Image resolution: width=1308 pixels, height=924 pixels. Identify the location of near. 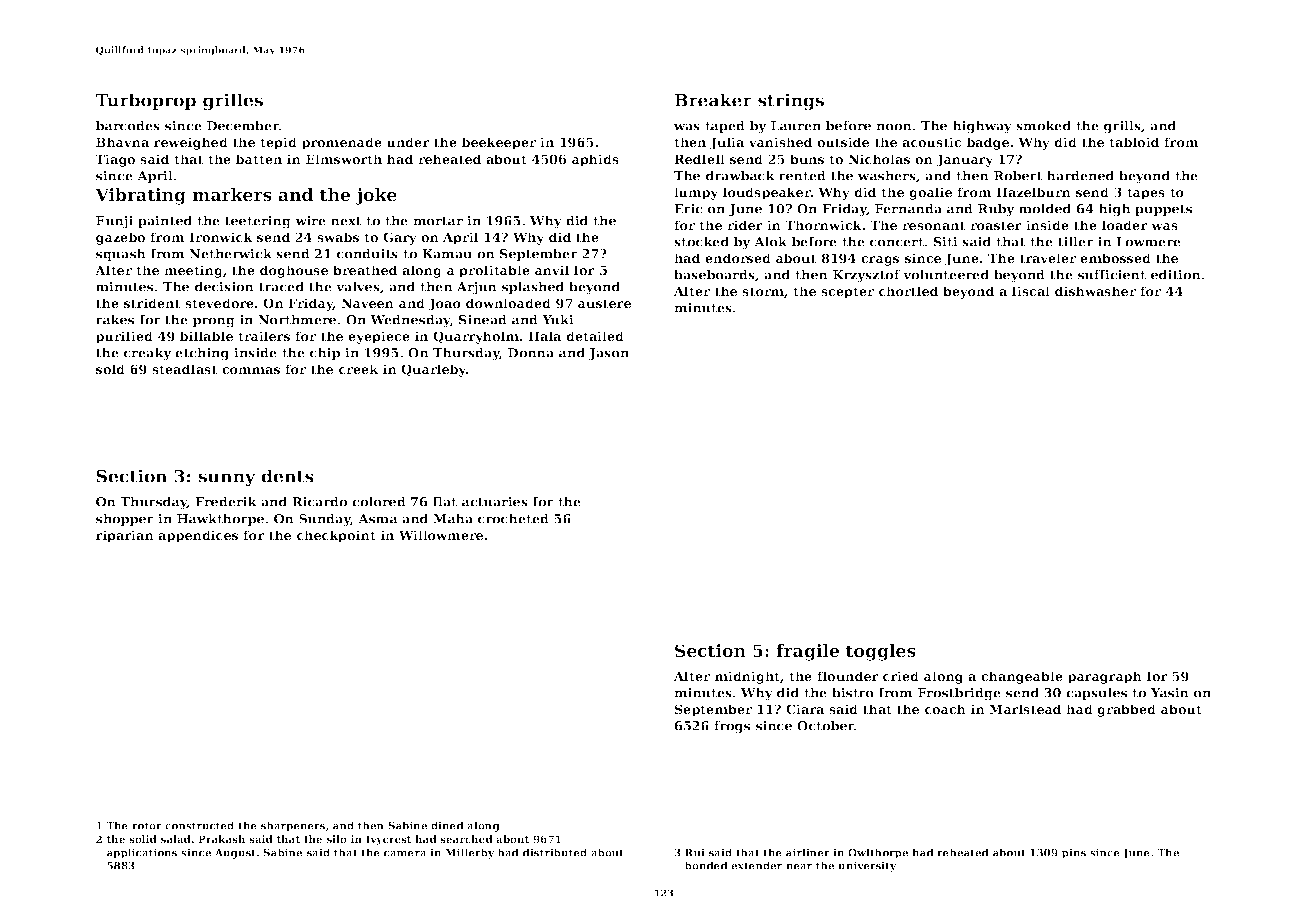
(799, 867).
